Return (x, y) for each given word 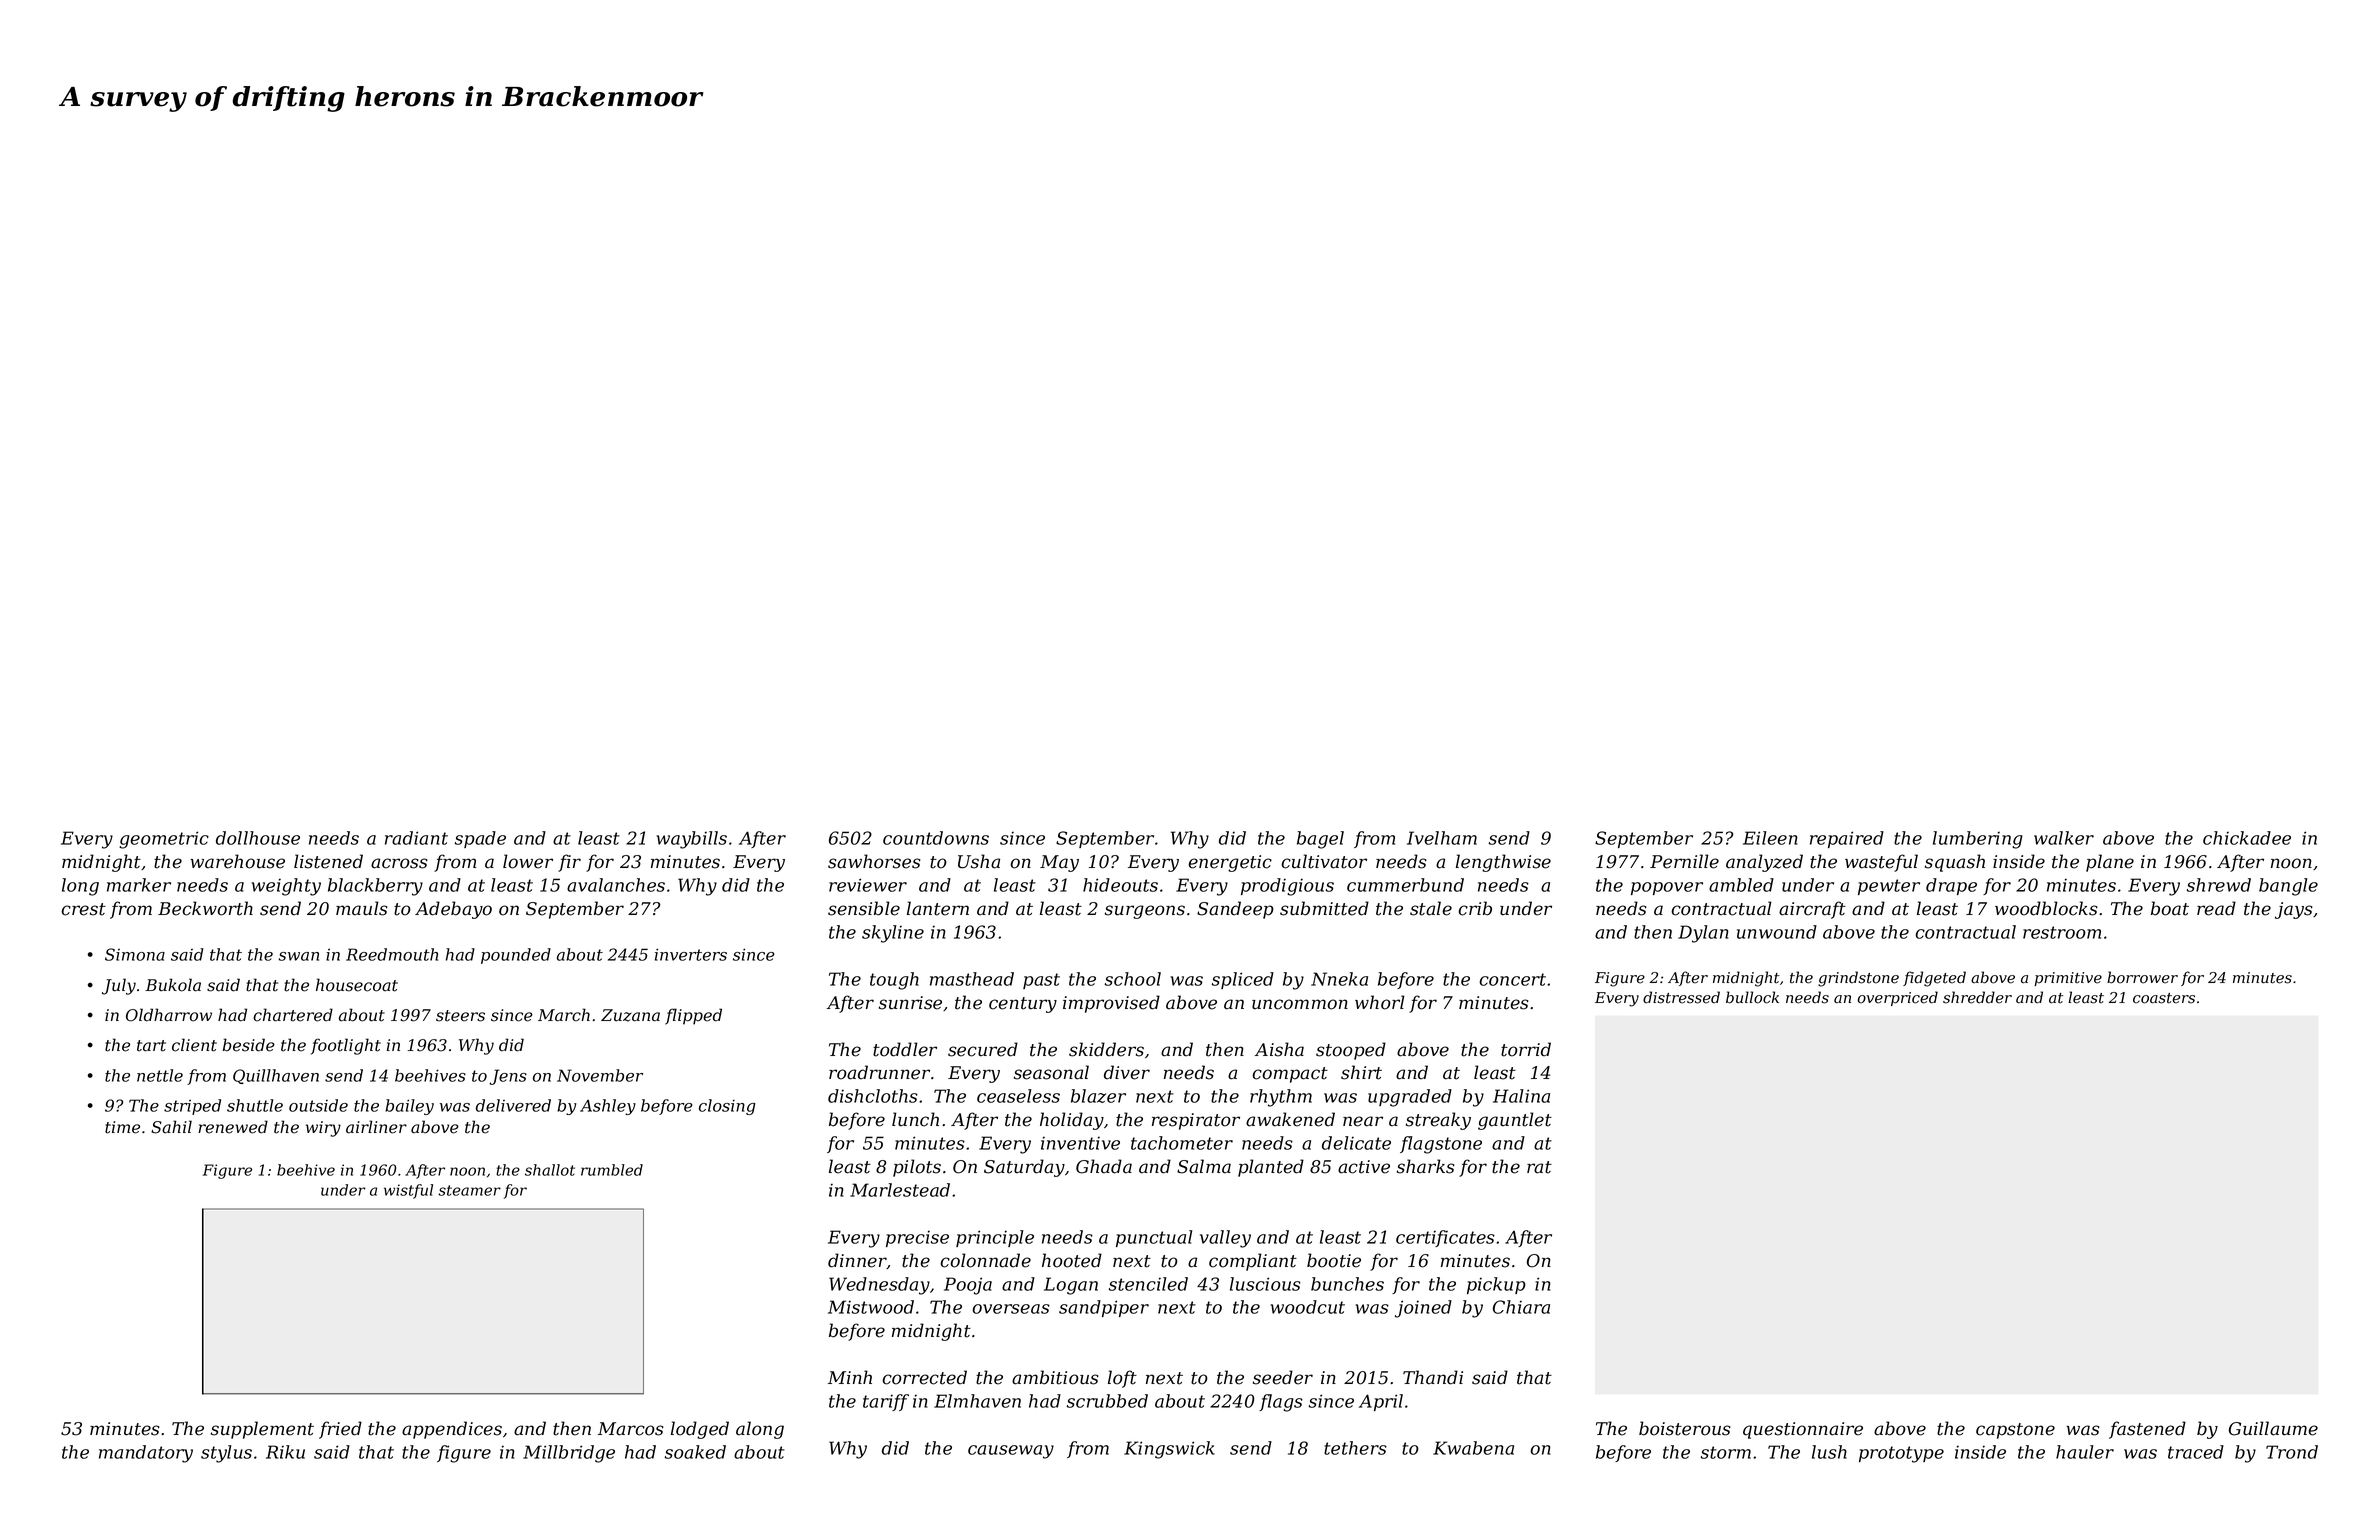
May (1059, 863)
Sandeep (1235, 910)
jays (2293, 910)
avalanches (616, 885)
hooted (1072, 1260)
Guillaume (2273, 1428)
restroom (2062, 932)
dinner (857, 1261)
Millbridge (569, 1454)
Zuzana (630, 1015)
